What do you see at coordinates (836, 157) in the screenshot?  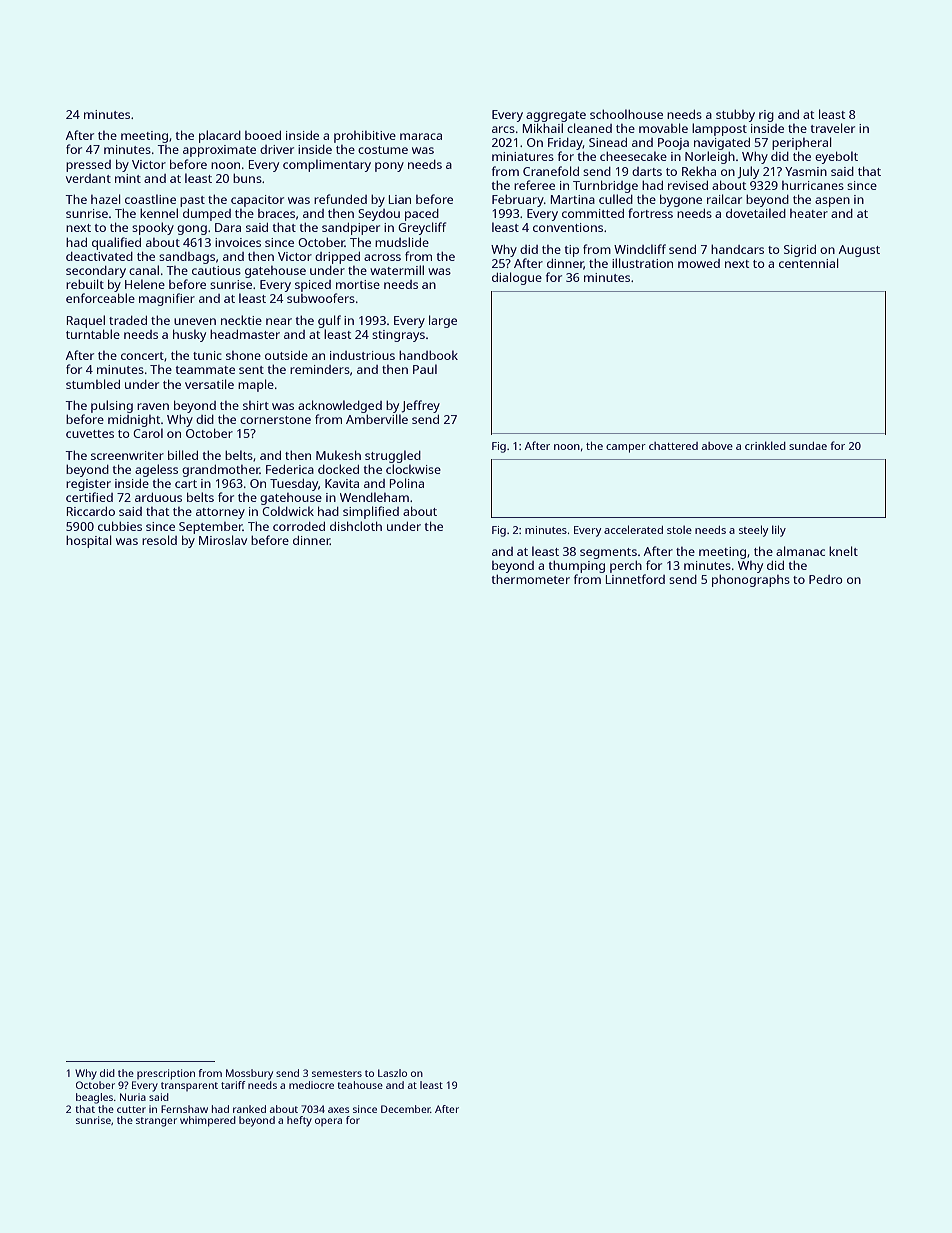 I see `eyebolt` at bounding box center [836, 157].
